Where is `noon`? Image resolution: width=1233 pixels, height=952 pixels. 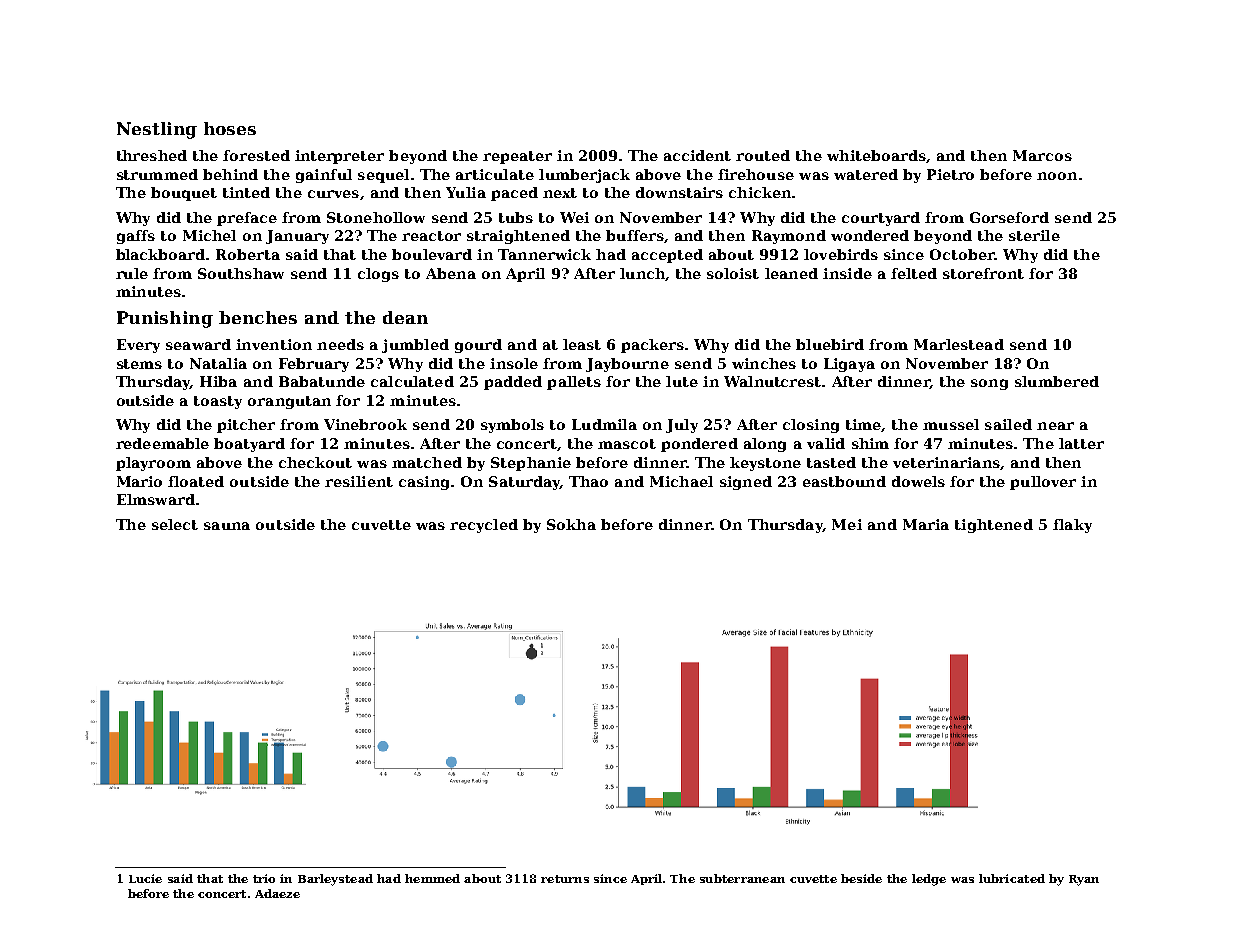 noon is located at coordinates (1057, 176).
